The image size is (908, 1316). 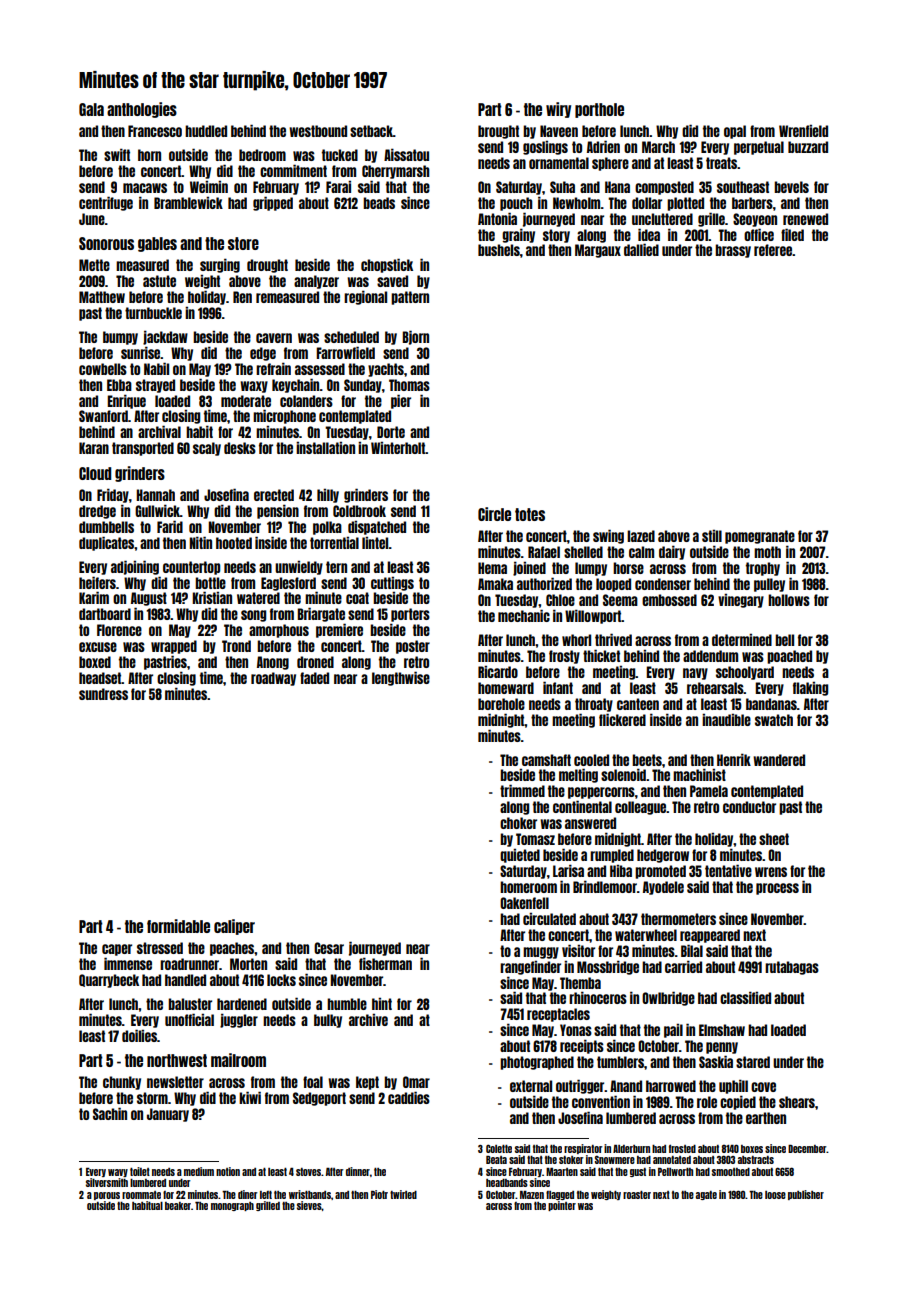 I want to click on doilies, so click(x=139, y=1035).
